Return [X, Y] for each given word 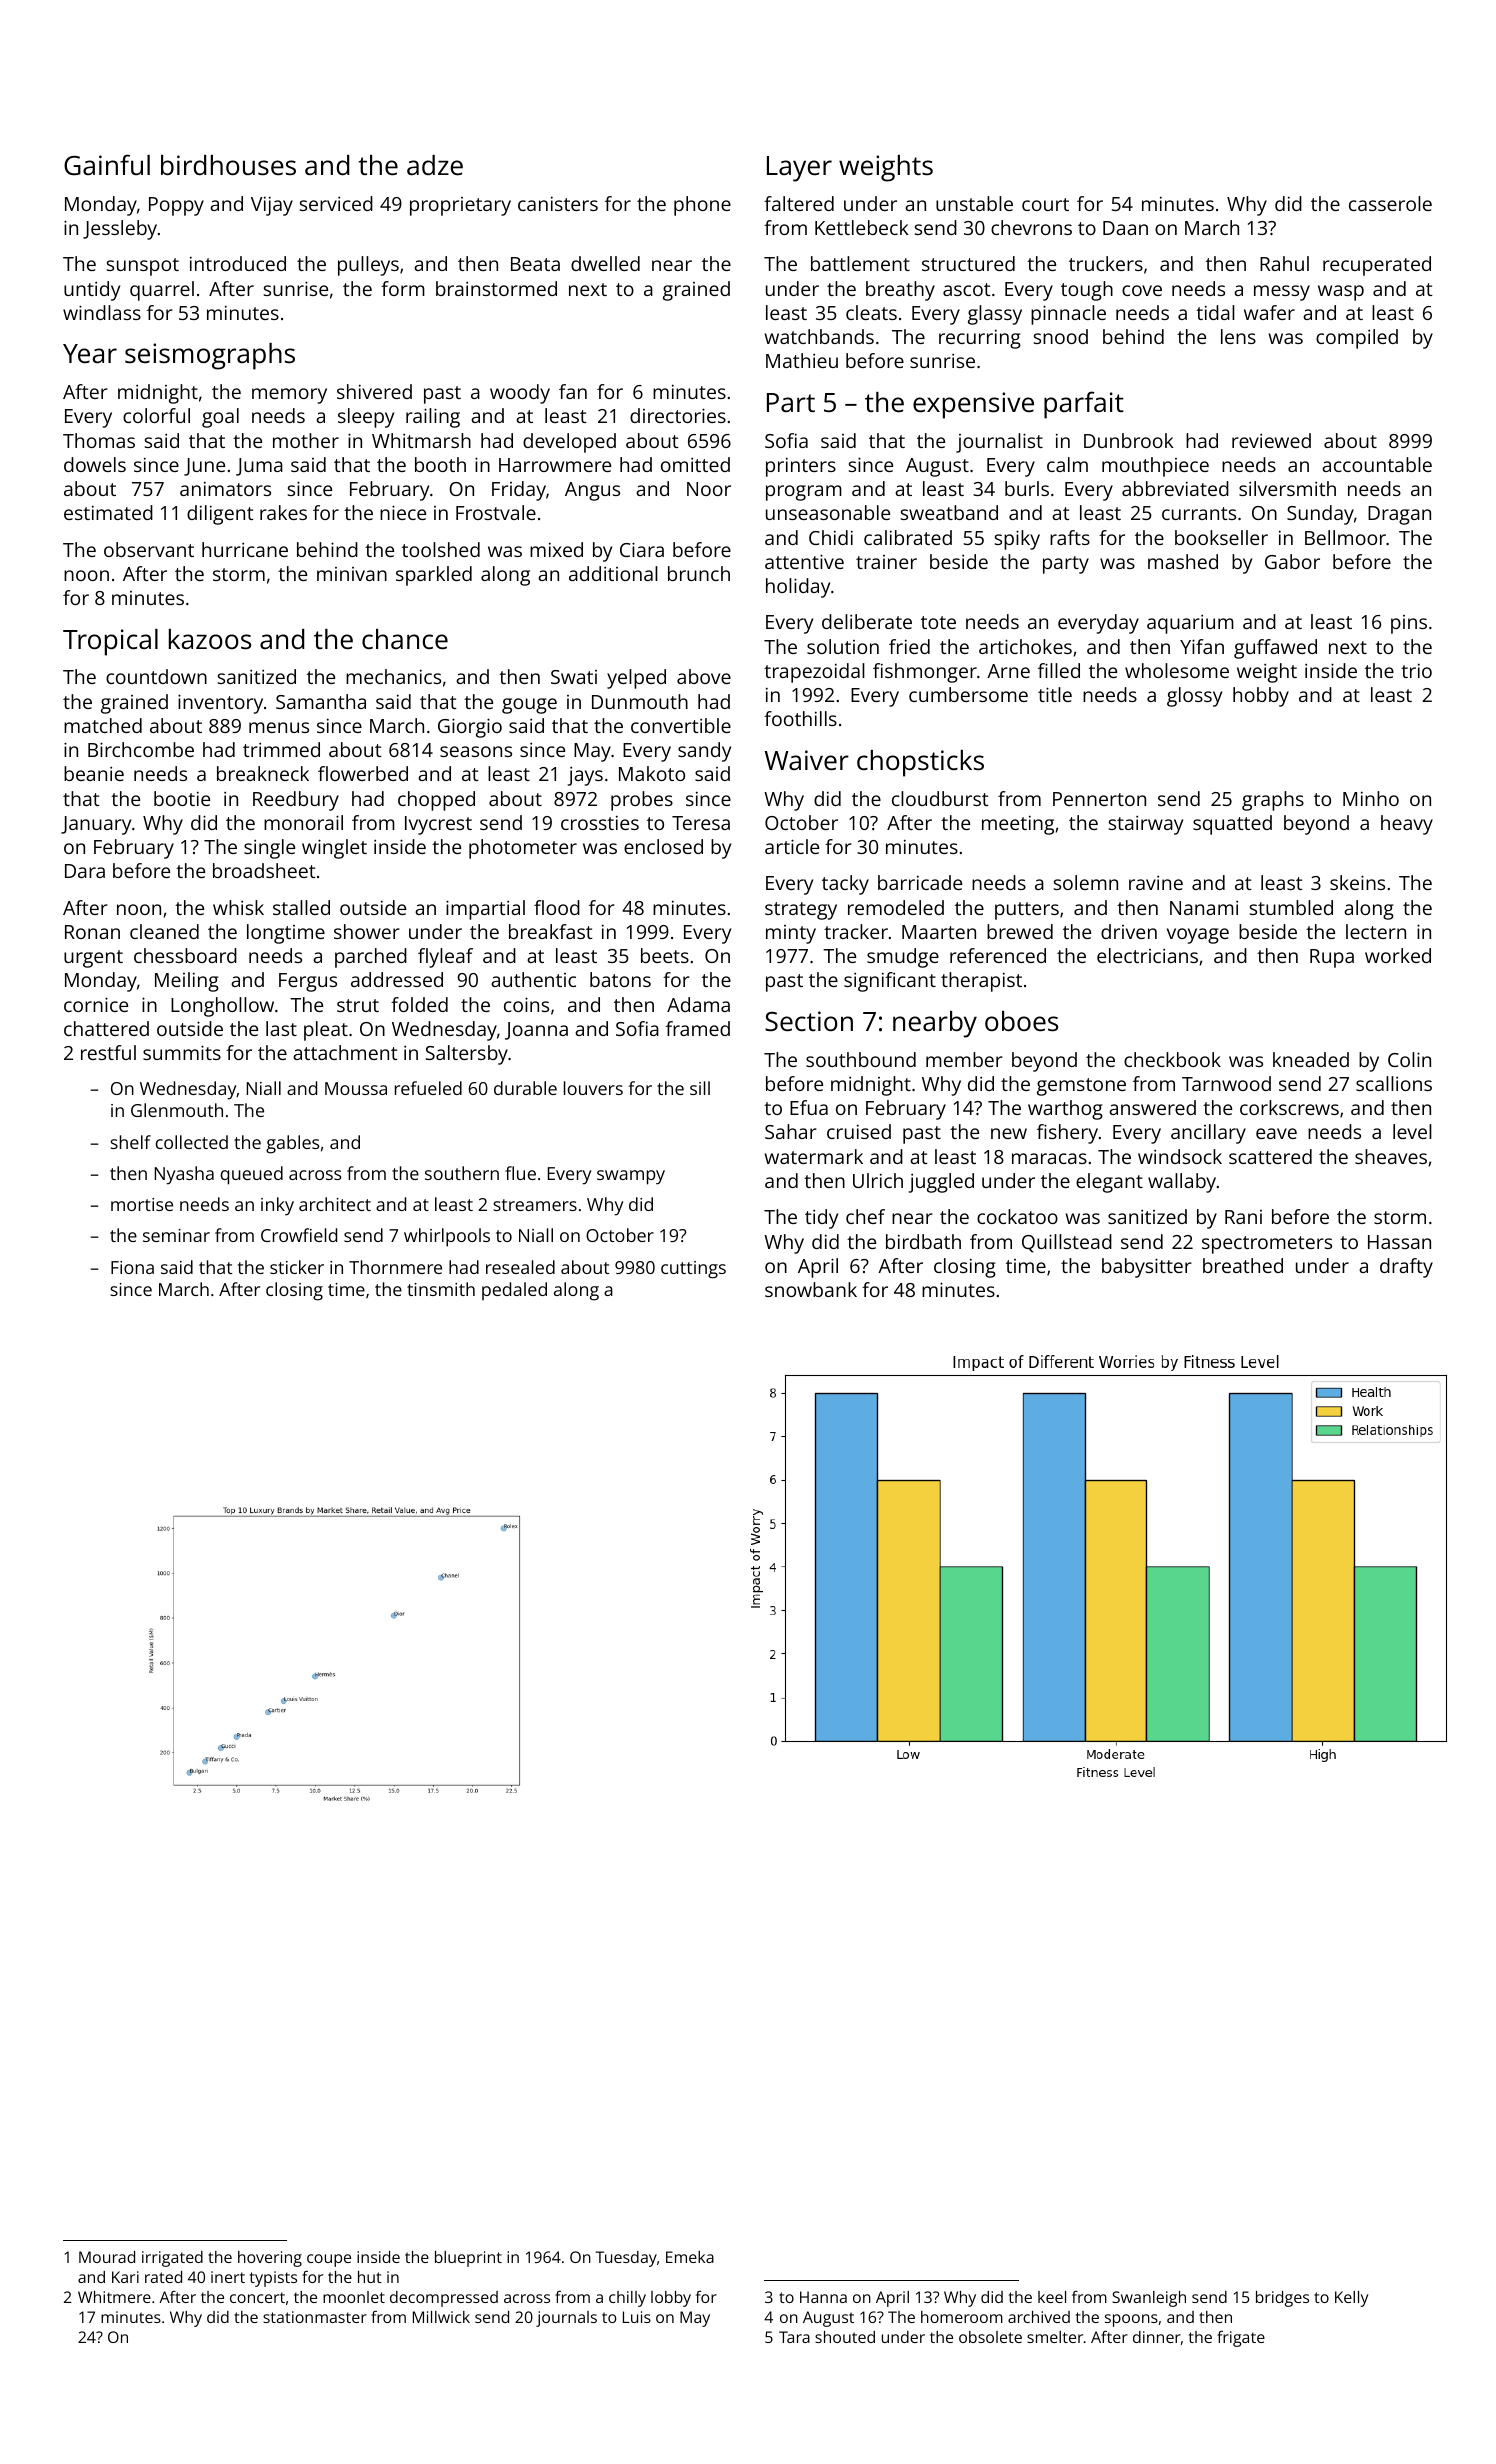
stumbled [1291, 907]
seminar [176, 1235]
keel [1052, 2297]
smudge [903, 958]
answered [1152, 1107]
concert [257, 2297]
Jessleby [120, 230]
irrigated [172, 2259]
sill [700, 1088]
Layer [799, 169]
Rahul [1284, 263]
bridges [1282, 2299]
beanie [94, 773]
